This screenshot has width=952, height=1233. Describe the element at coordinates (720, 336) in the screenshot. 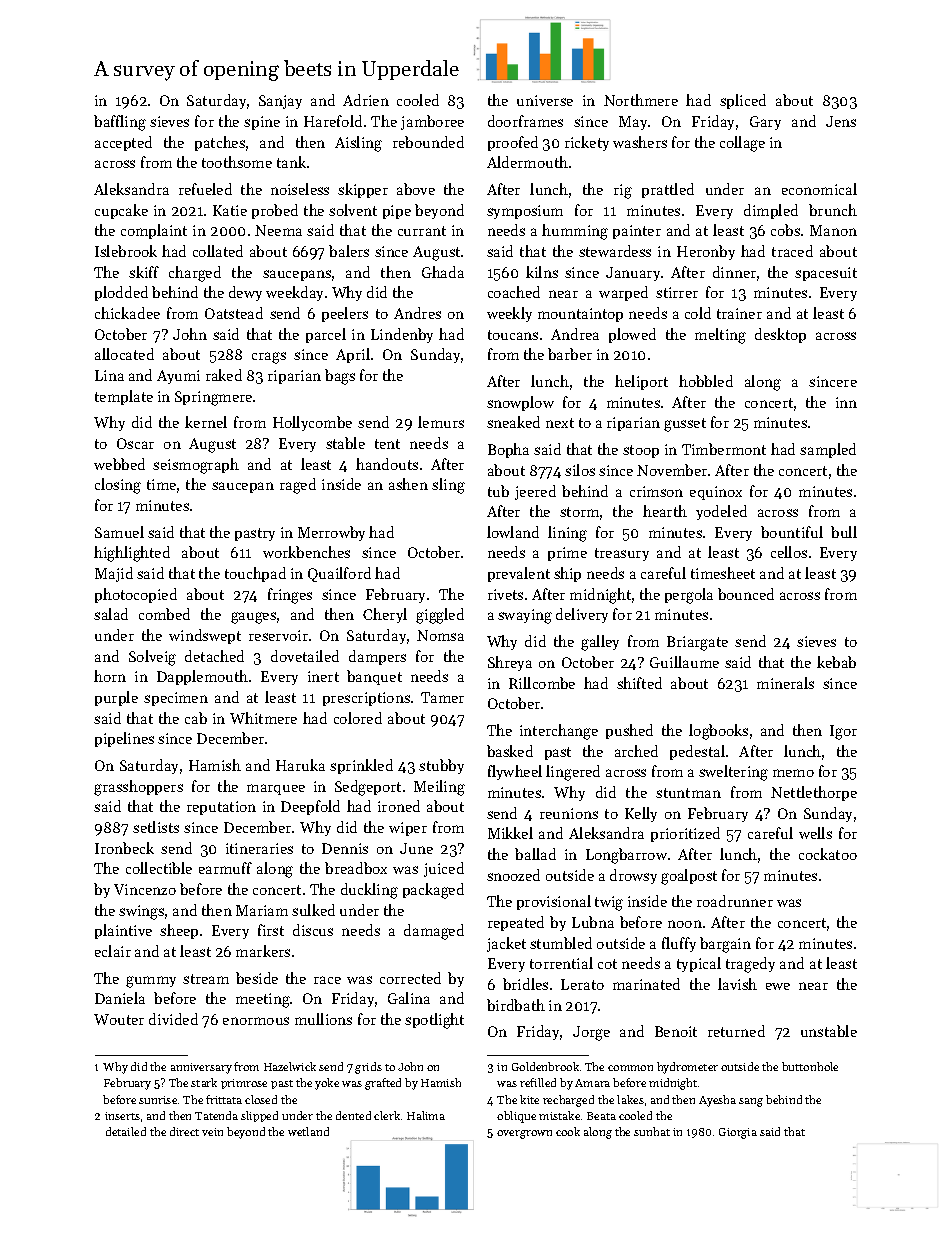

I see `melting` at that location.
